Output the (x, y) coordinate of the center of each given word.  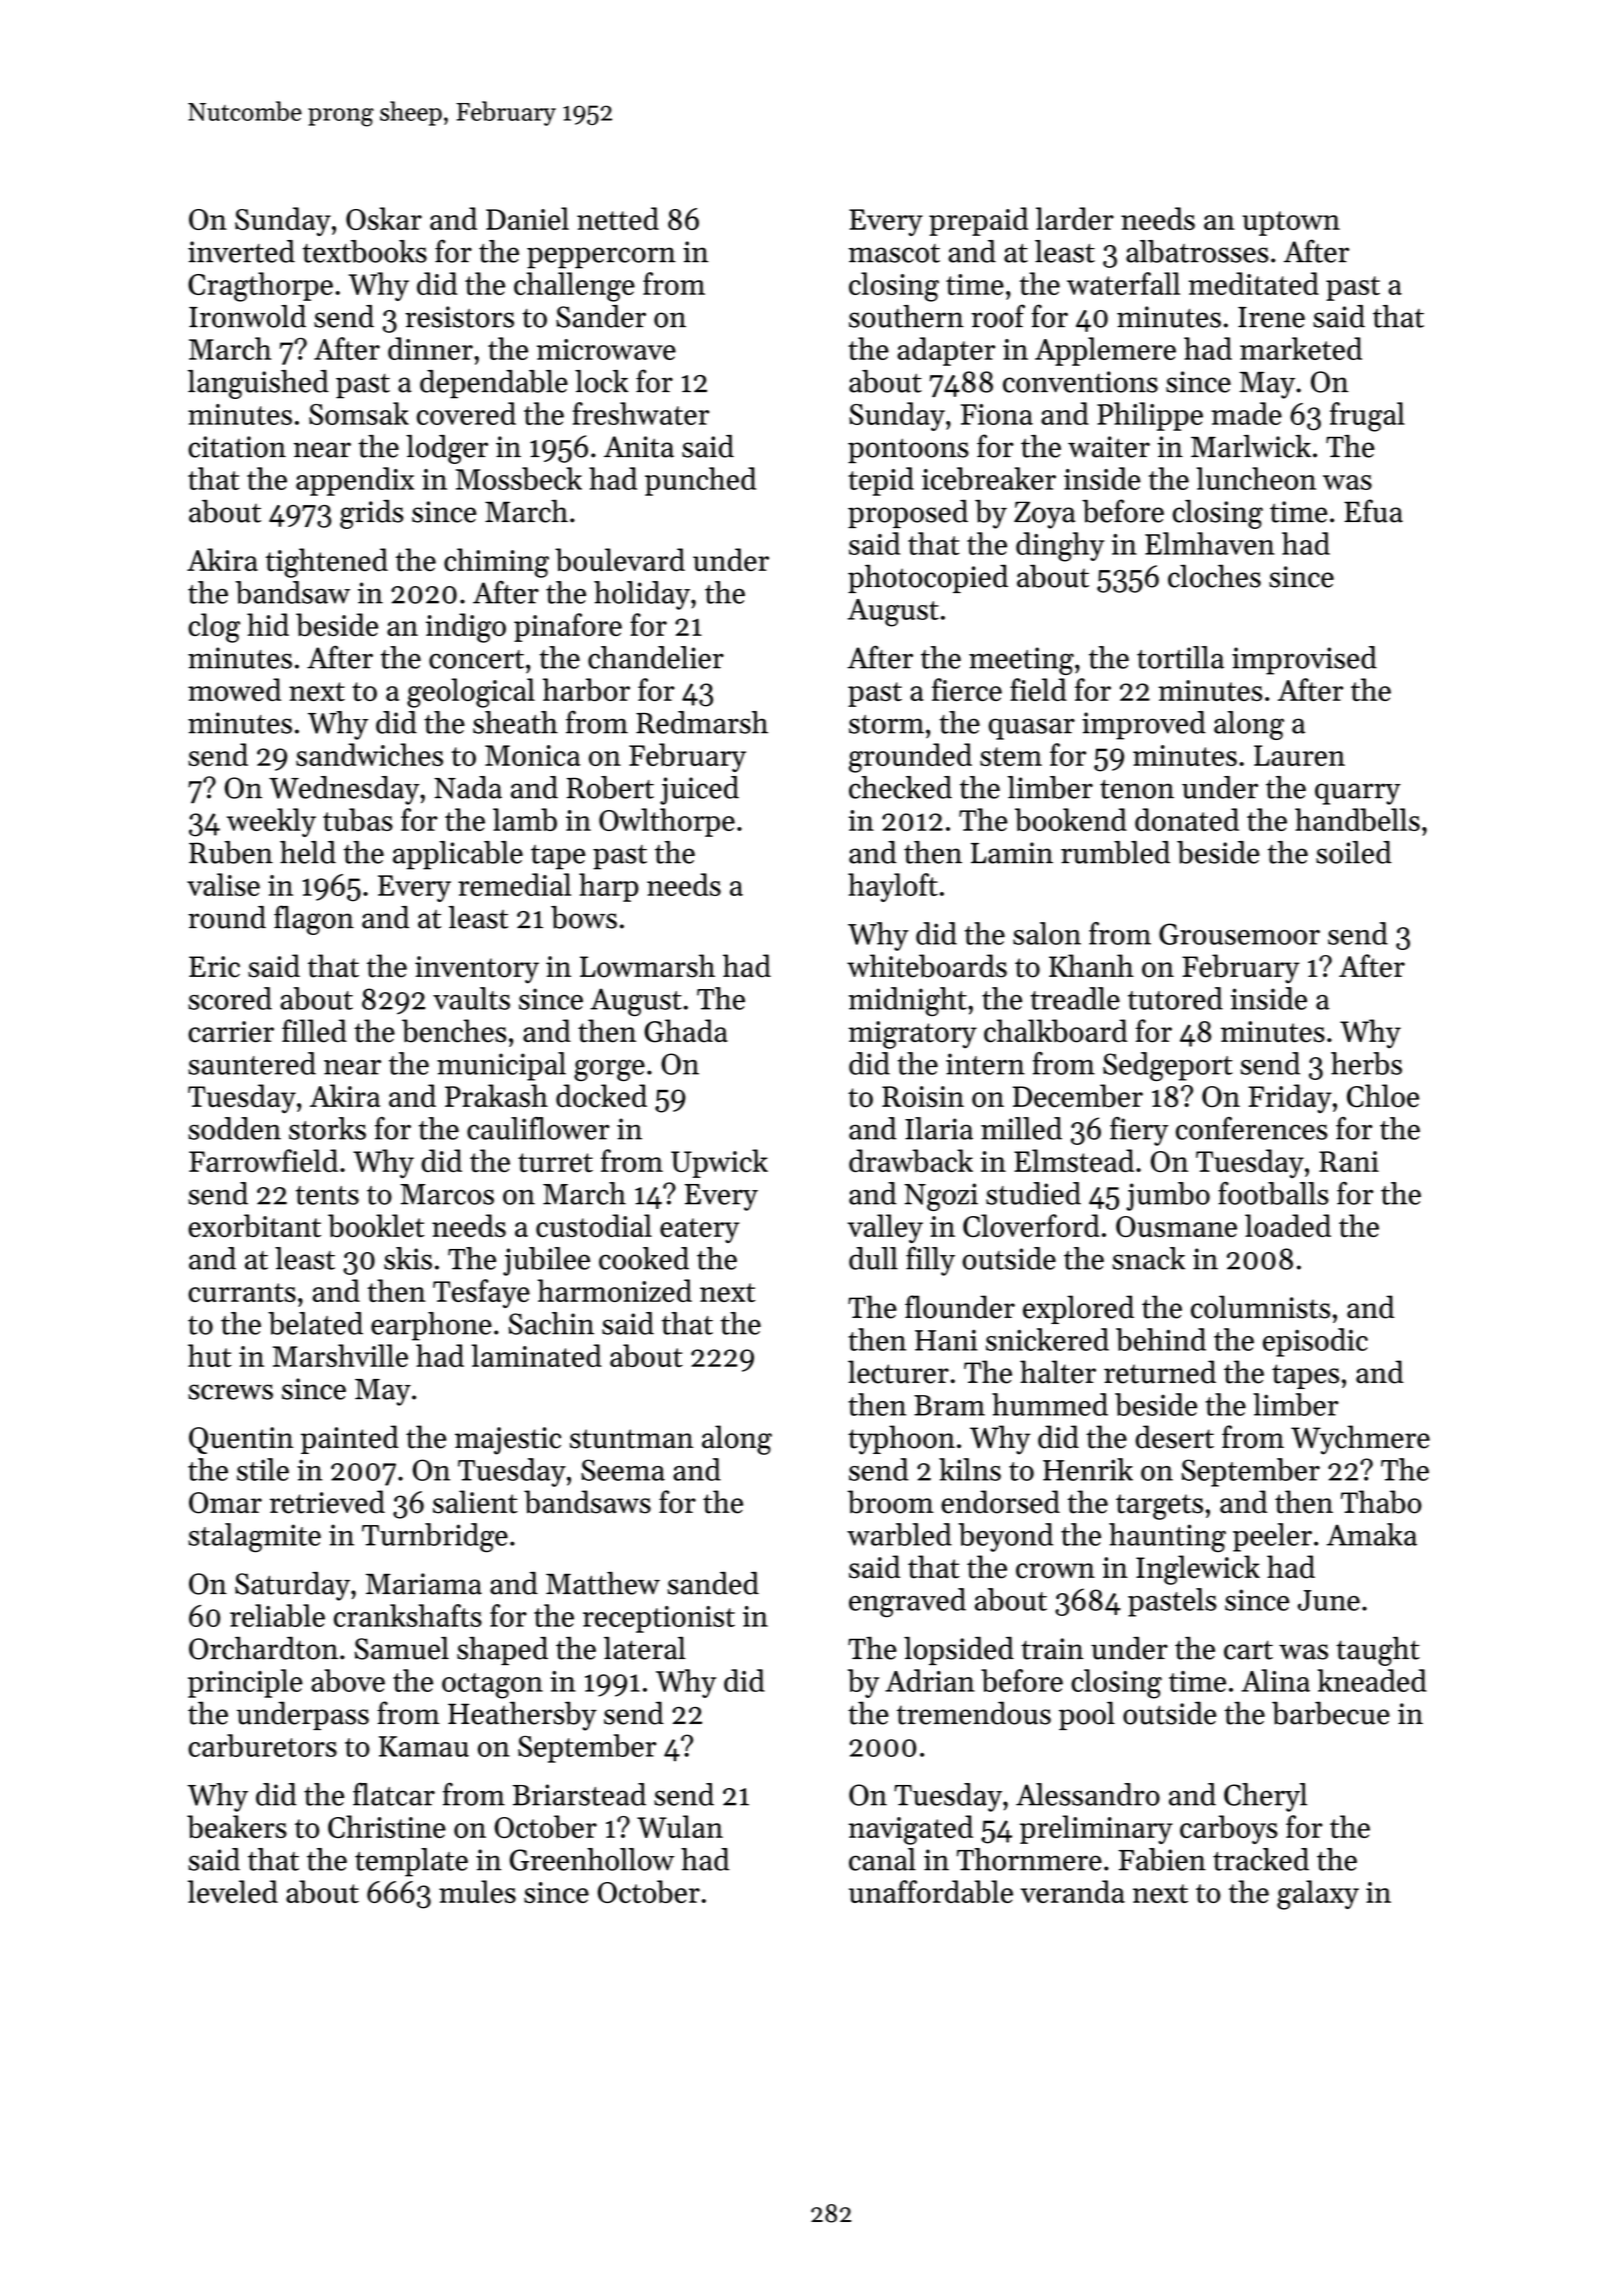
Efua (1373, 511)
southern (906, 316)
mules (477, 1891)
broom (890, 1502)
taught (1378, 1651)
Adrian (930, 1680)
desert (1174, 1437)
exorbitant (254, 1225)
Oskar (384, 218)
